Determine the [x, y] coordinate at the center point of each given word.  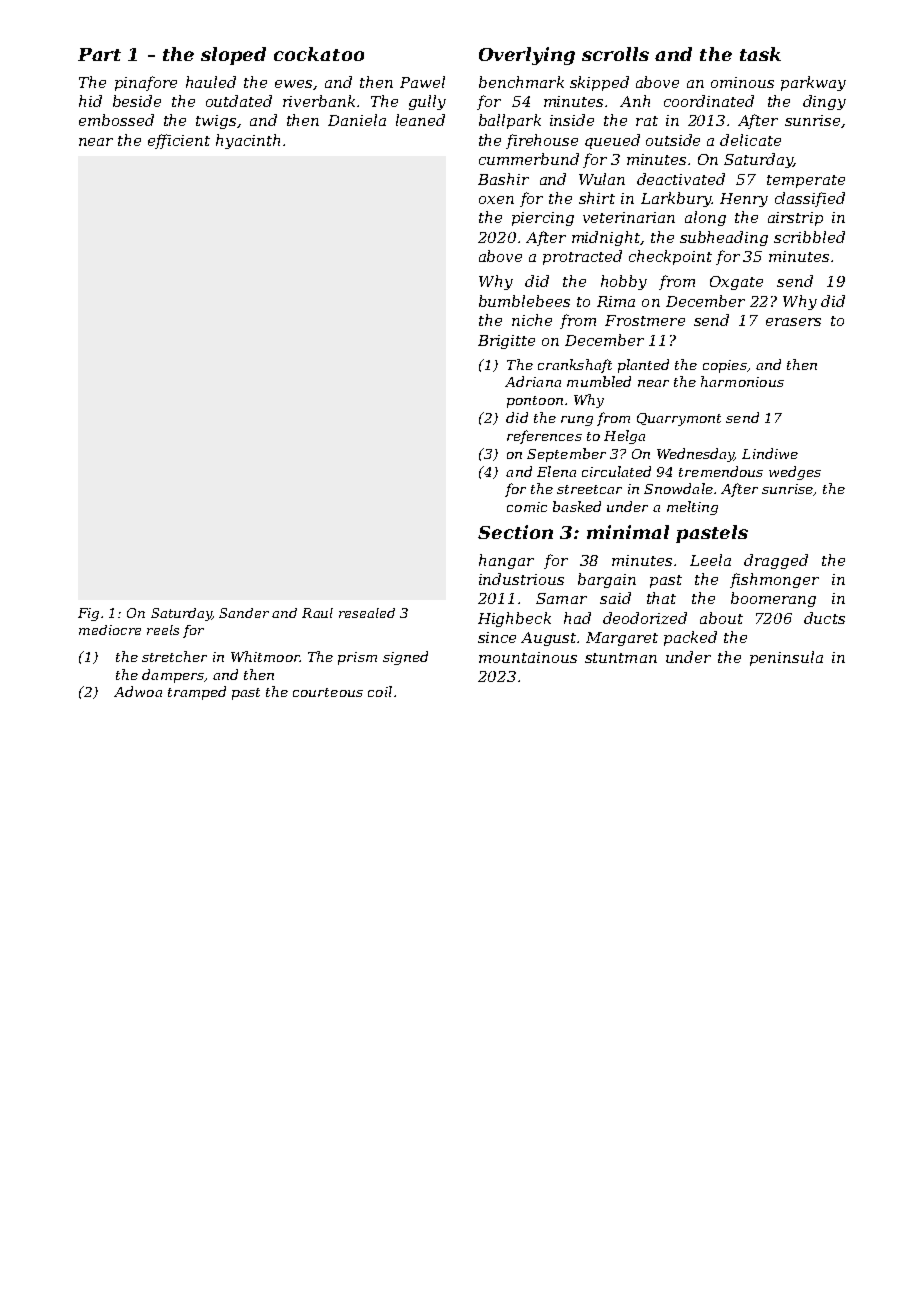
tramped [197, 693]
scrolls [615, 54]
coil [380, 691]
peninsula [786, 658]
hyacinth [248, 141]
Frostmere [645, 320]
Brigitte [506, 342]
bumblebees [524, 301]
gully [427, 102]
